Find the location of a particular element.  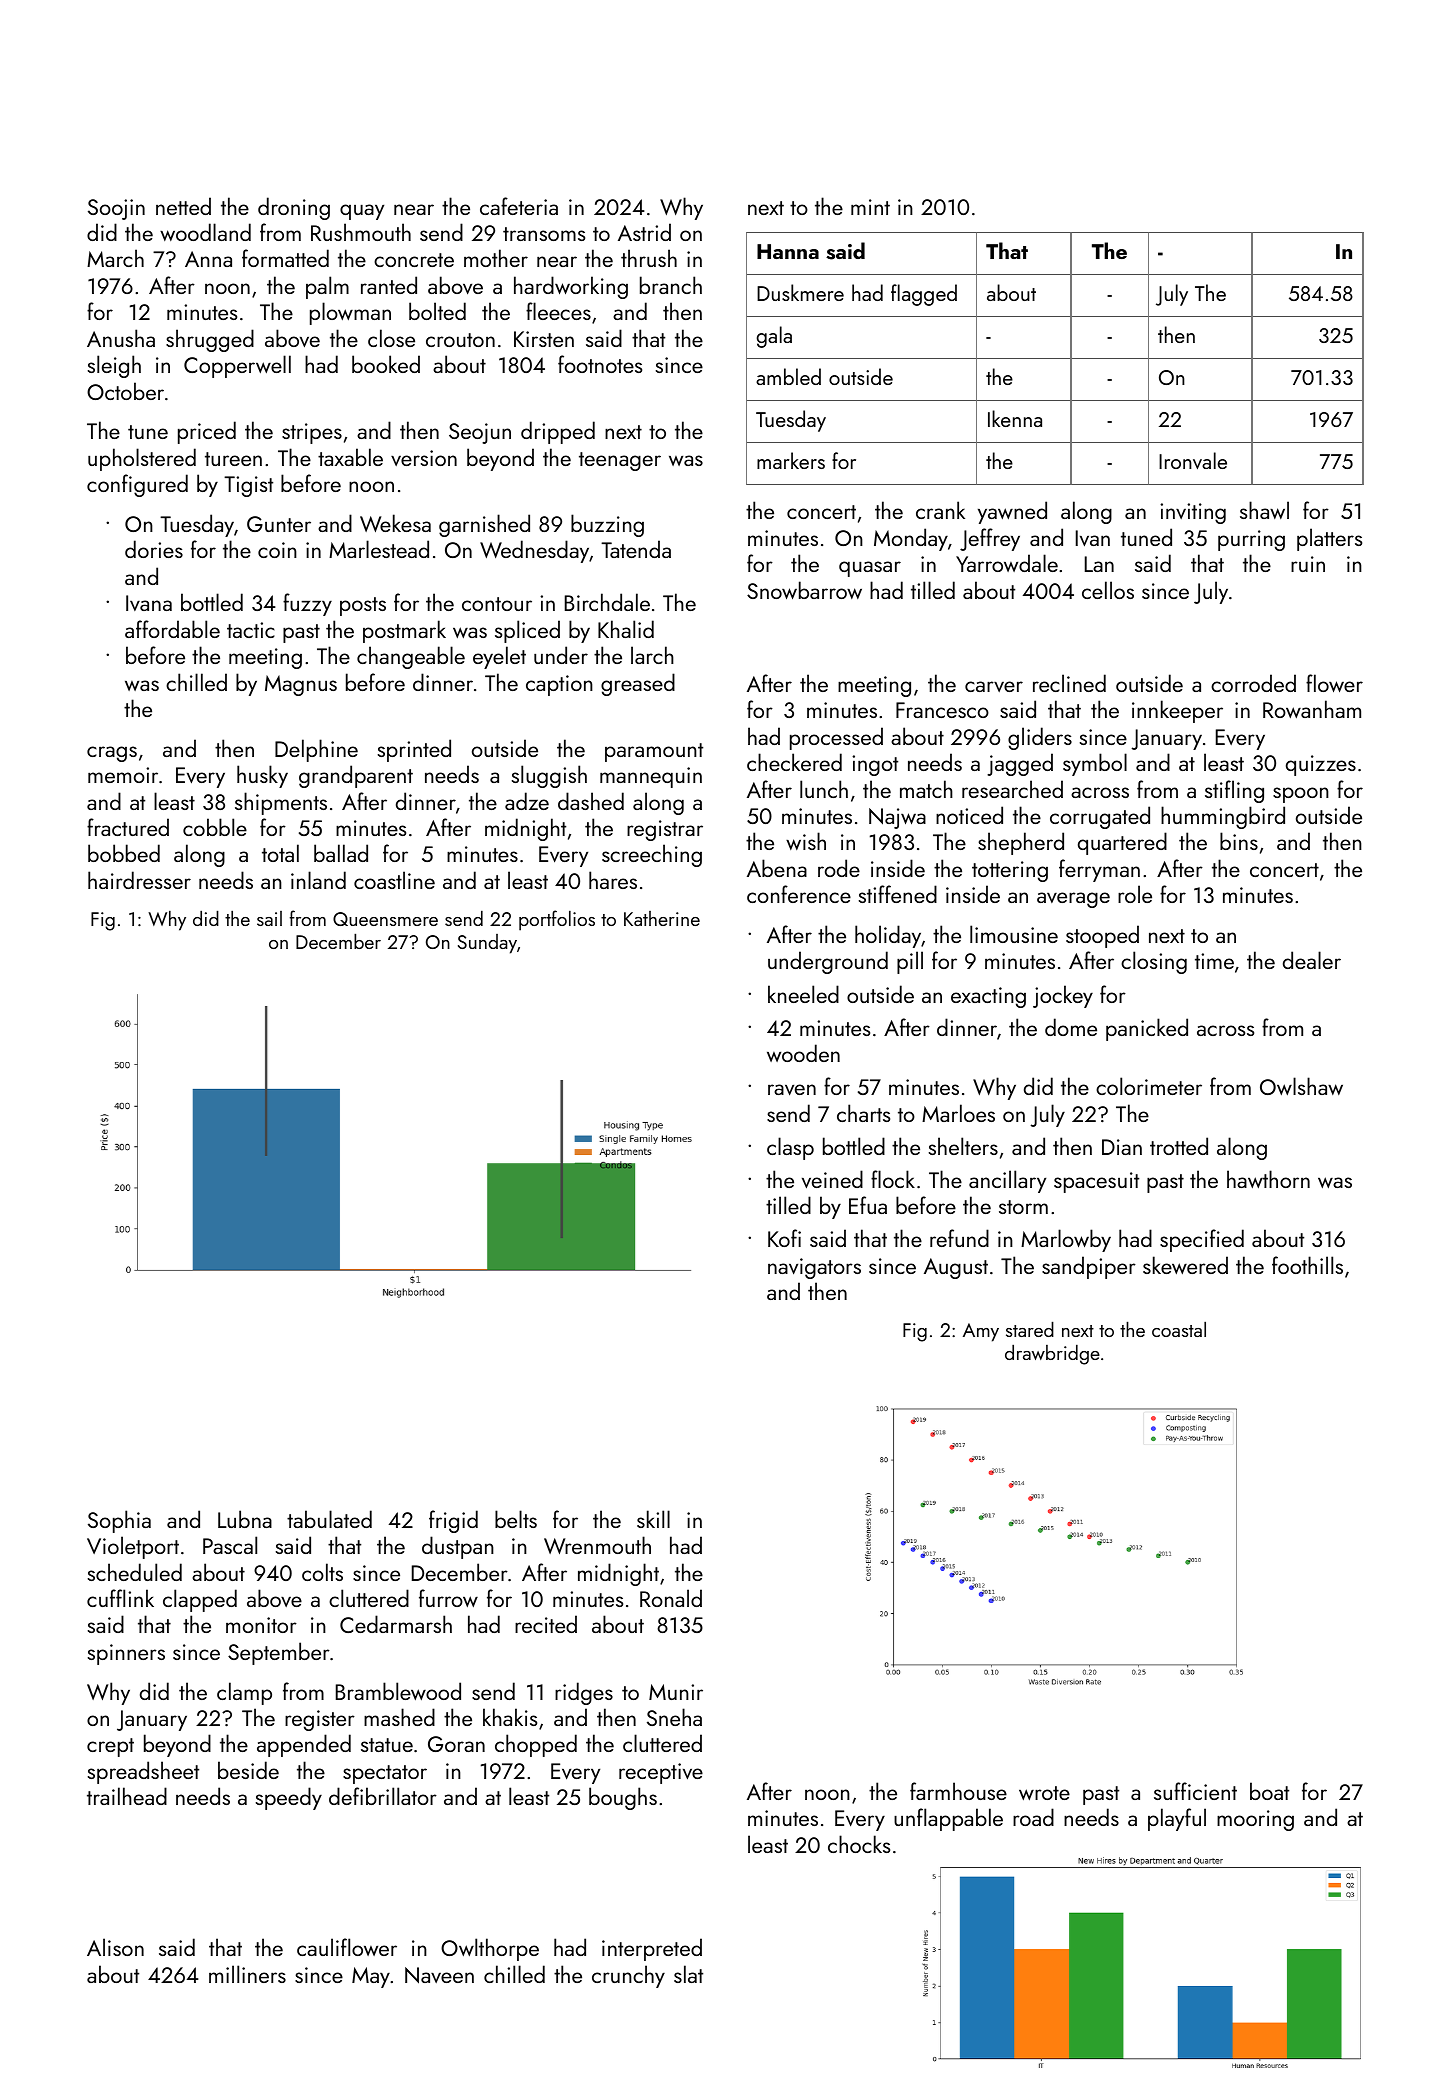

husky is located at coordinates (262, 776).
